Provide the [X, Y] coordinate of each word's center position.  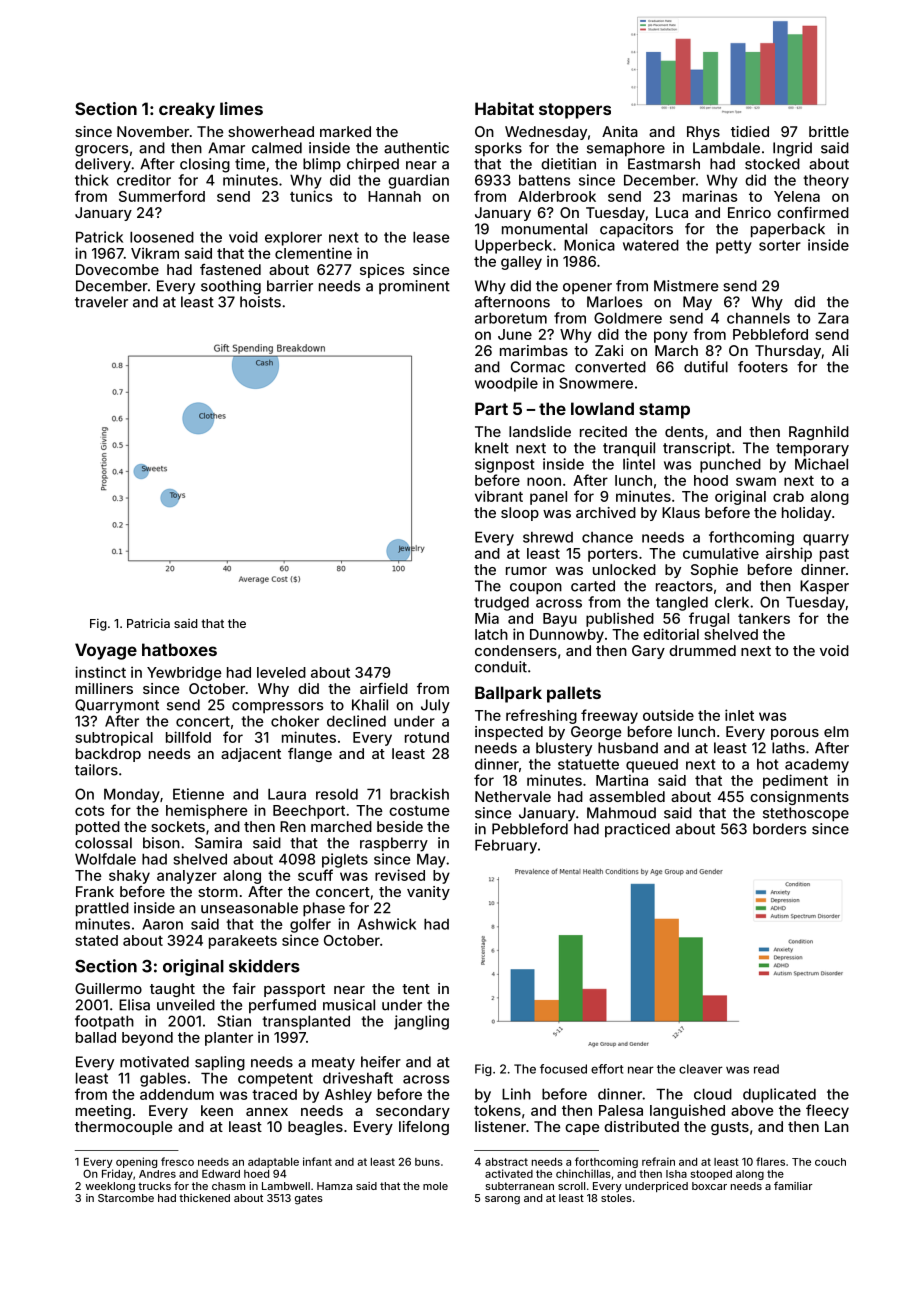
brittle [829, 131]
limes [241, 108]
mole [435, 1186]
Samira [218, 843]
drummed [702, 650]
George [596, 733]
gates [309, 1199]
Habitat [504, 108]
